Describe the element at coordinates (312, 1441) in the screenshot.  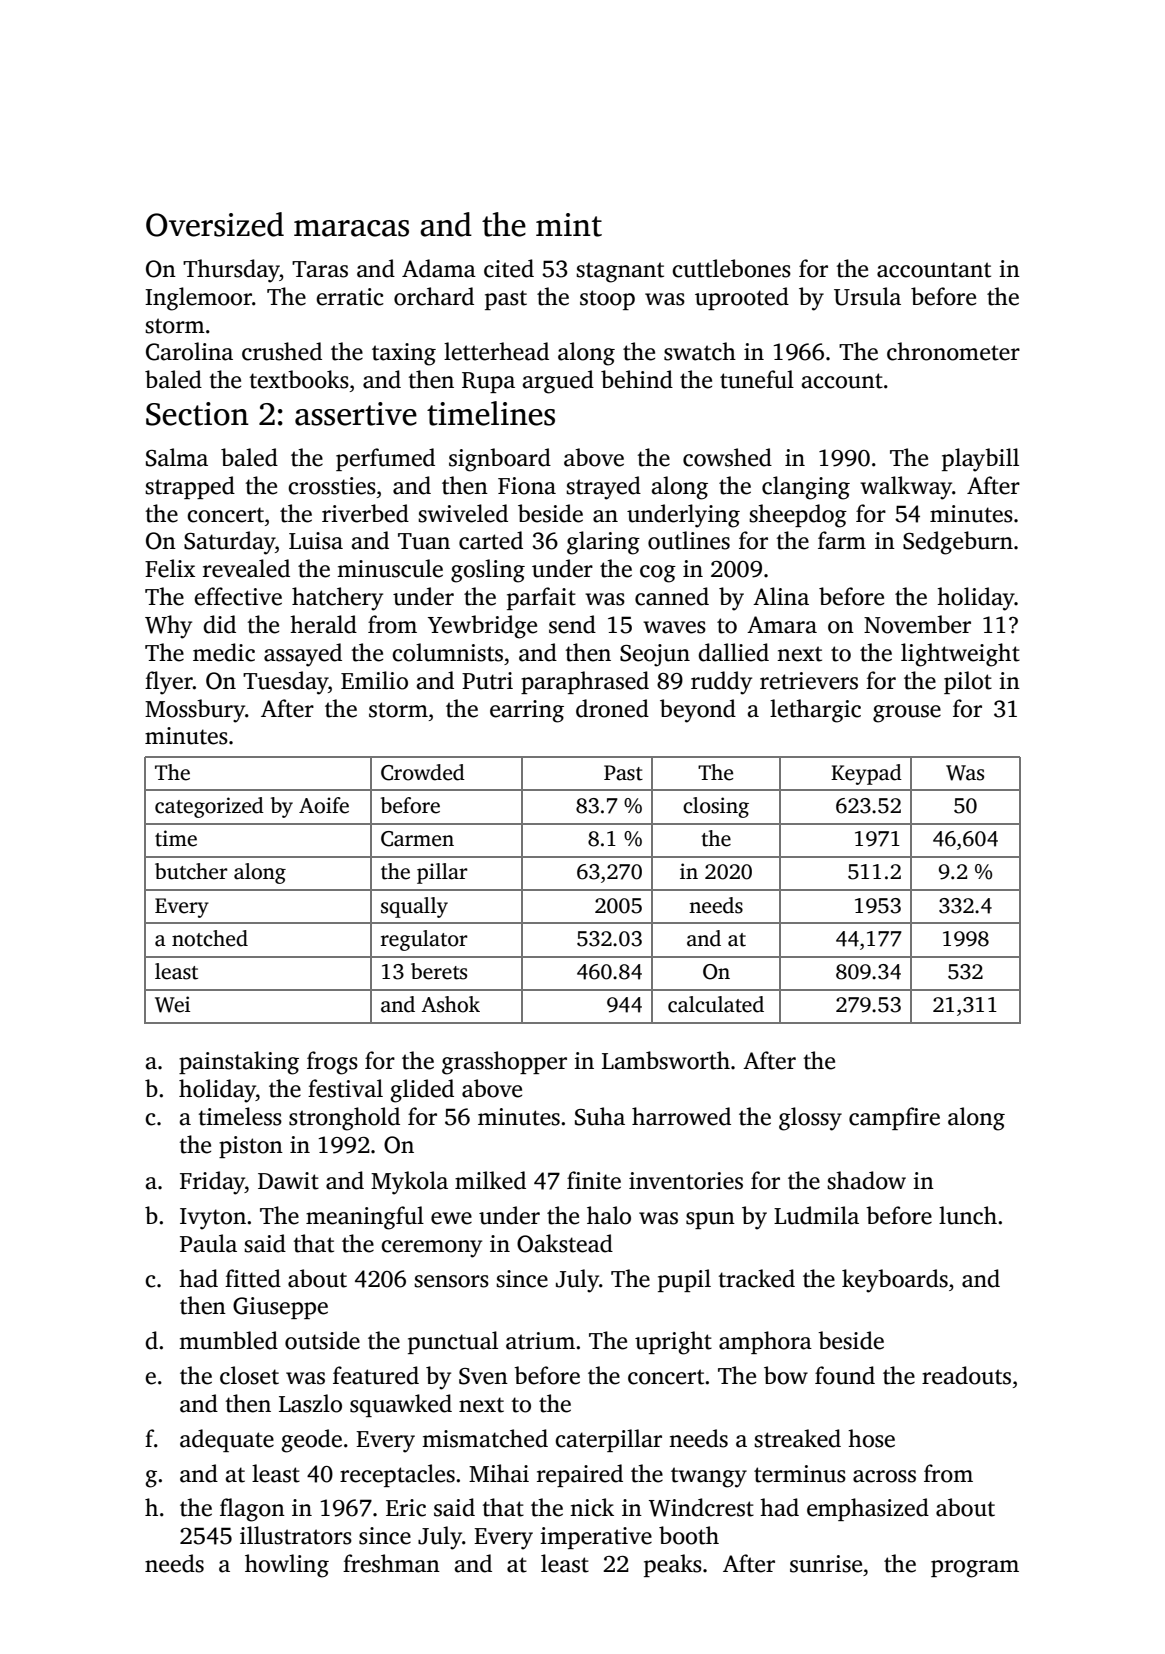
I see `geode` at that location.
